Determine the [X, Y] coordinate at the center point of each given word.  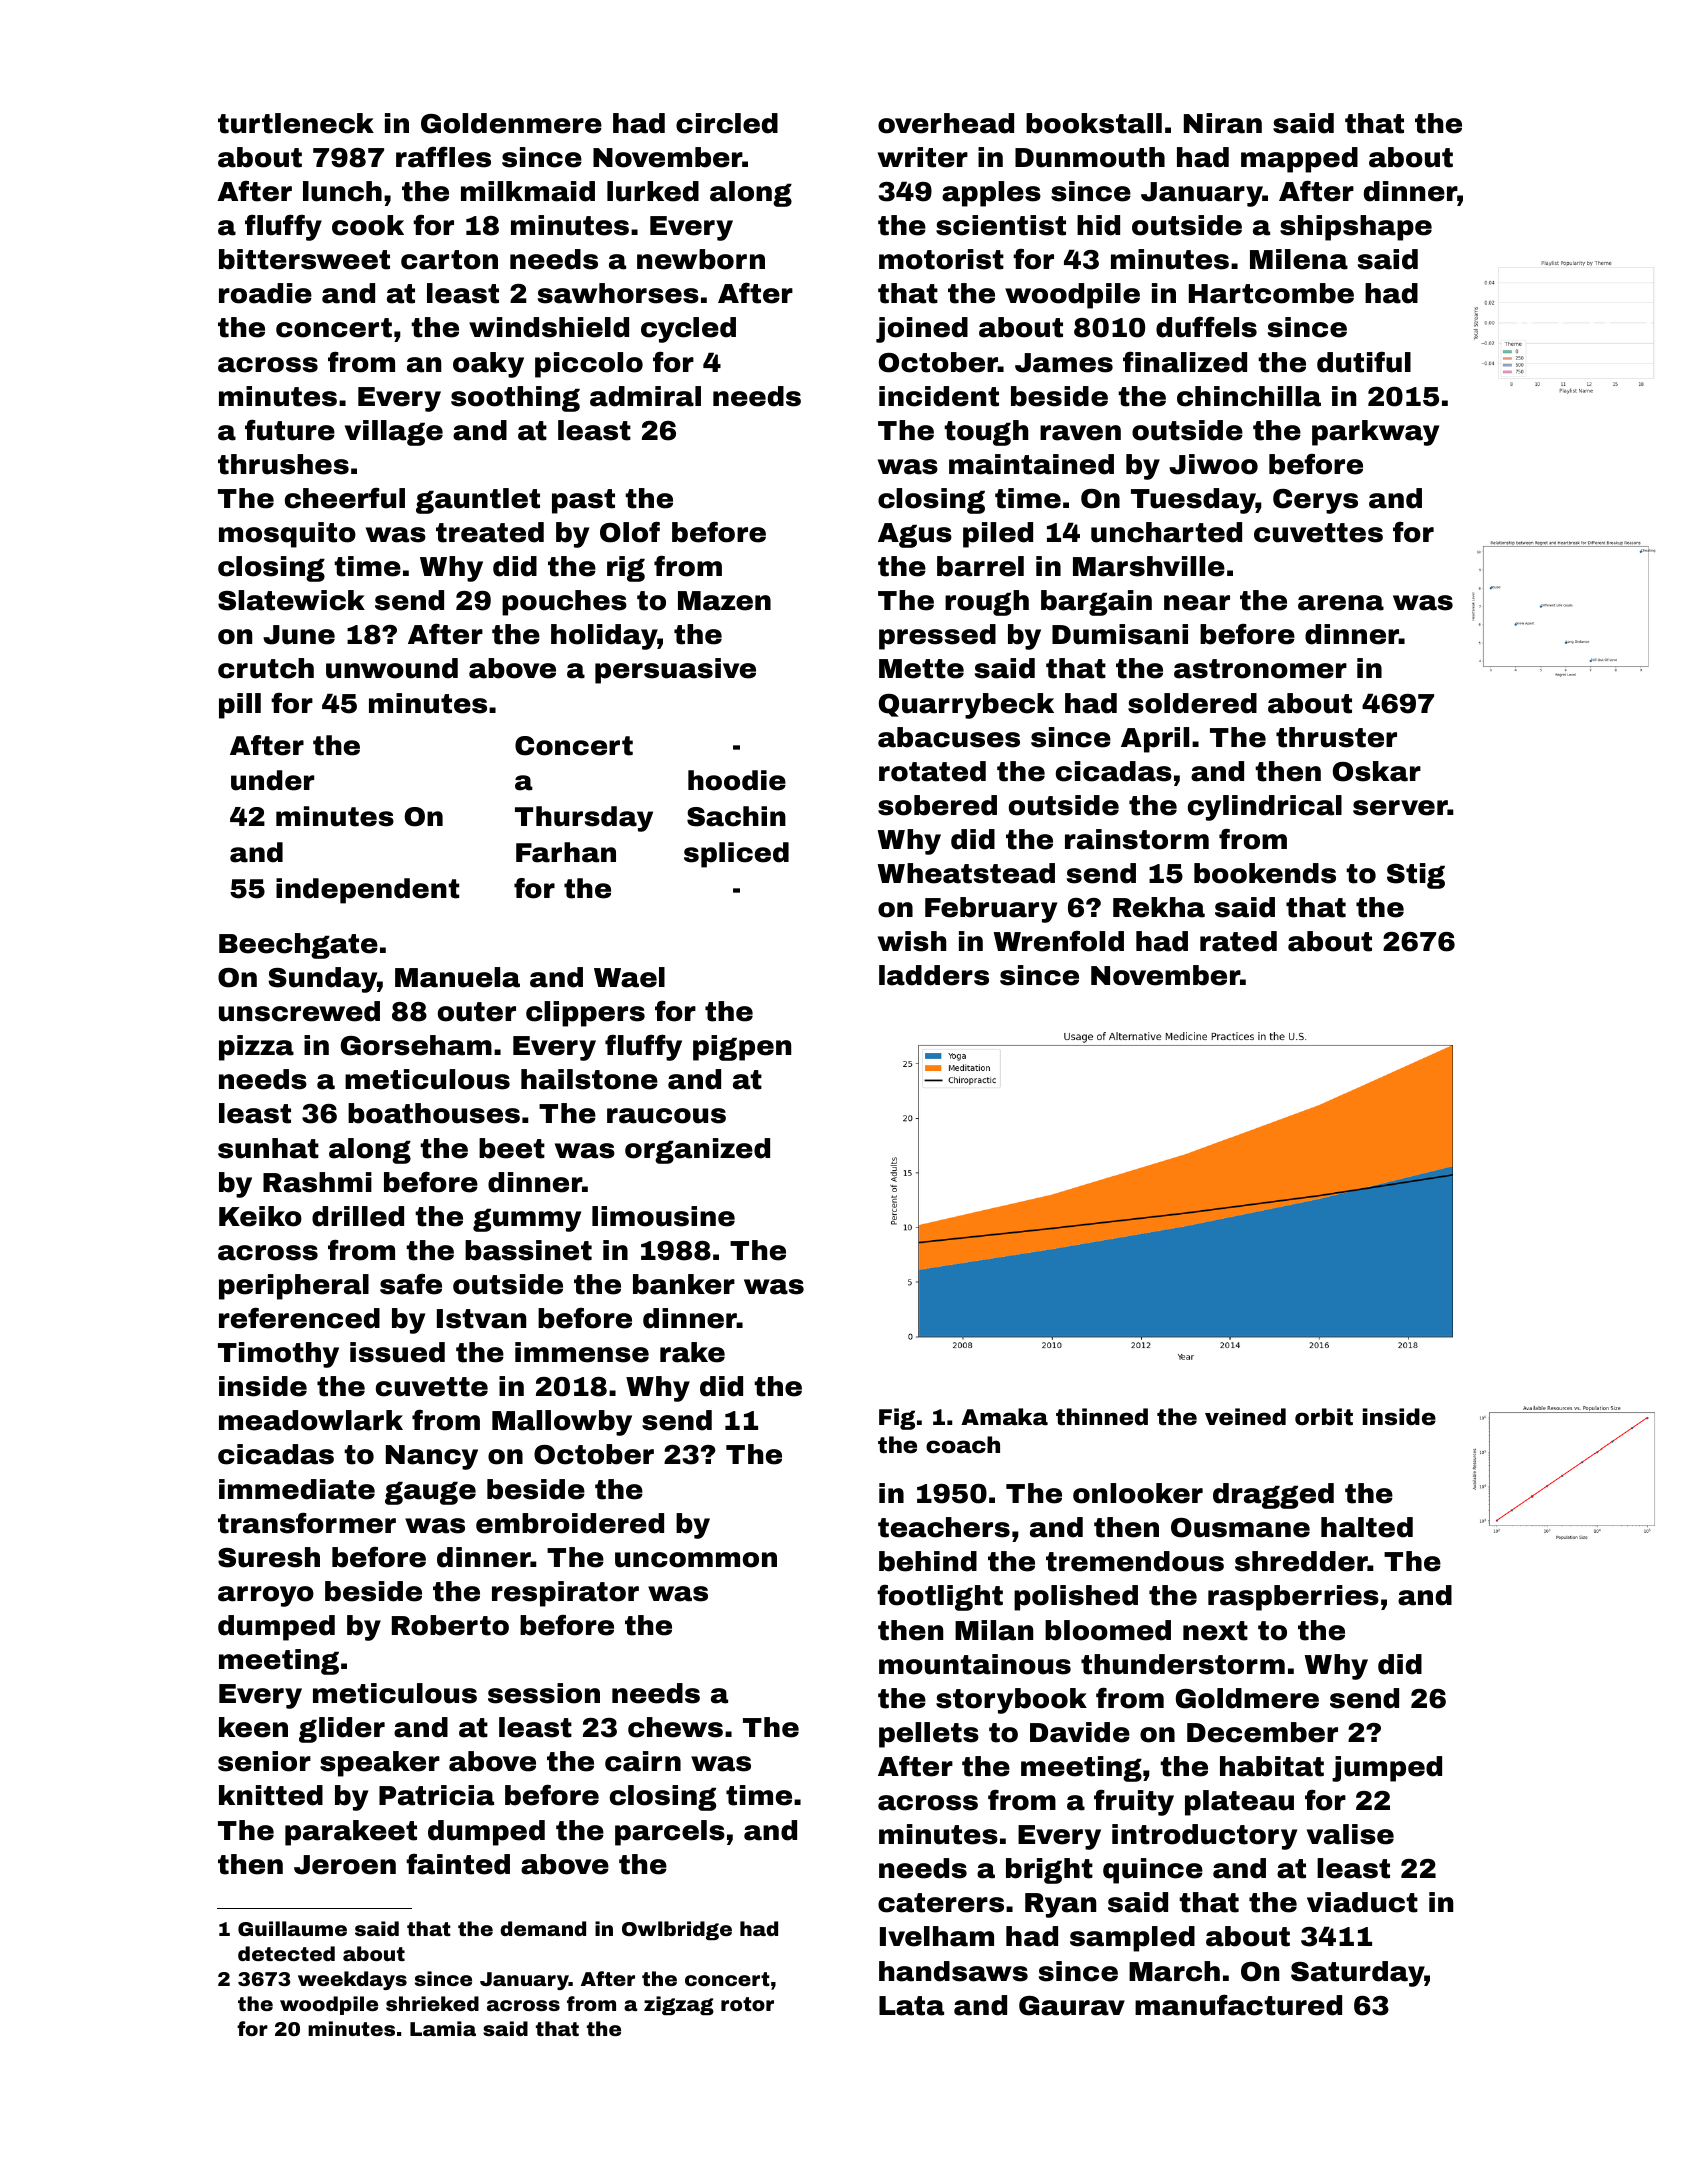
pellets [929, 1735]
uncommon [696, 1560]
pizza [256, 1048]
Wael [629, 977]
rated [1238, 941]
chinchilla [1249, 396]
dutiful [1364, 362]
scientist [1001, 225]
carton [449, 260]
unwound [392, 668]
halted [1367, 1527]
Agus [915, 535]
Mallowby [562, 1423]
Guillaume [292, 1928]
